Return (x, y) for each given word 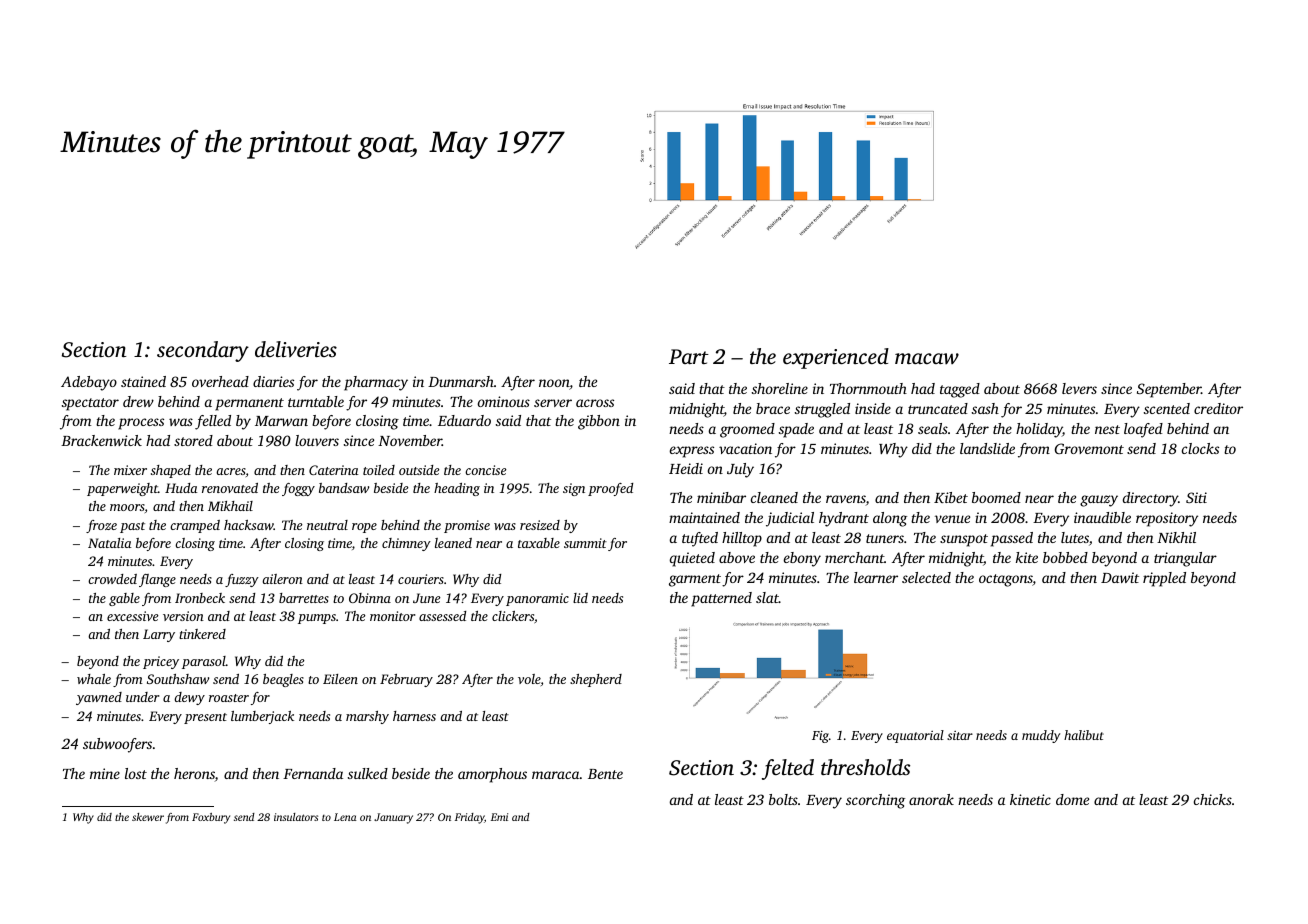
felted (788, 769)
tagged (960, 390)
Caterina (334, 470)
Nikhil (1176, 537)
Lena (345, 817)
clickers (513, 616)
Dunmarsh (461, 381)
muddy (1041, 736)
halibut (1084, 735)
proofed (610, 489)
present (205, 718)
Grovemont (1089, 448)
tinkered (202, 634)
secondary (203, 351)
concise (486, 470)
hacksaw (249, 525)
